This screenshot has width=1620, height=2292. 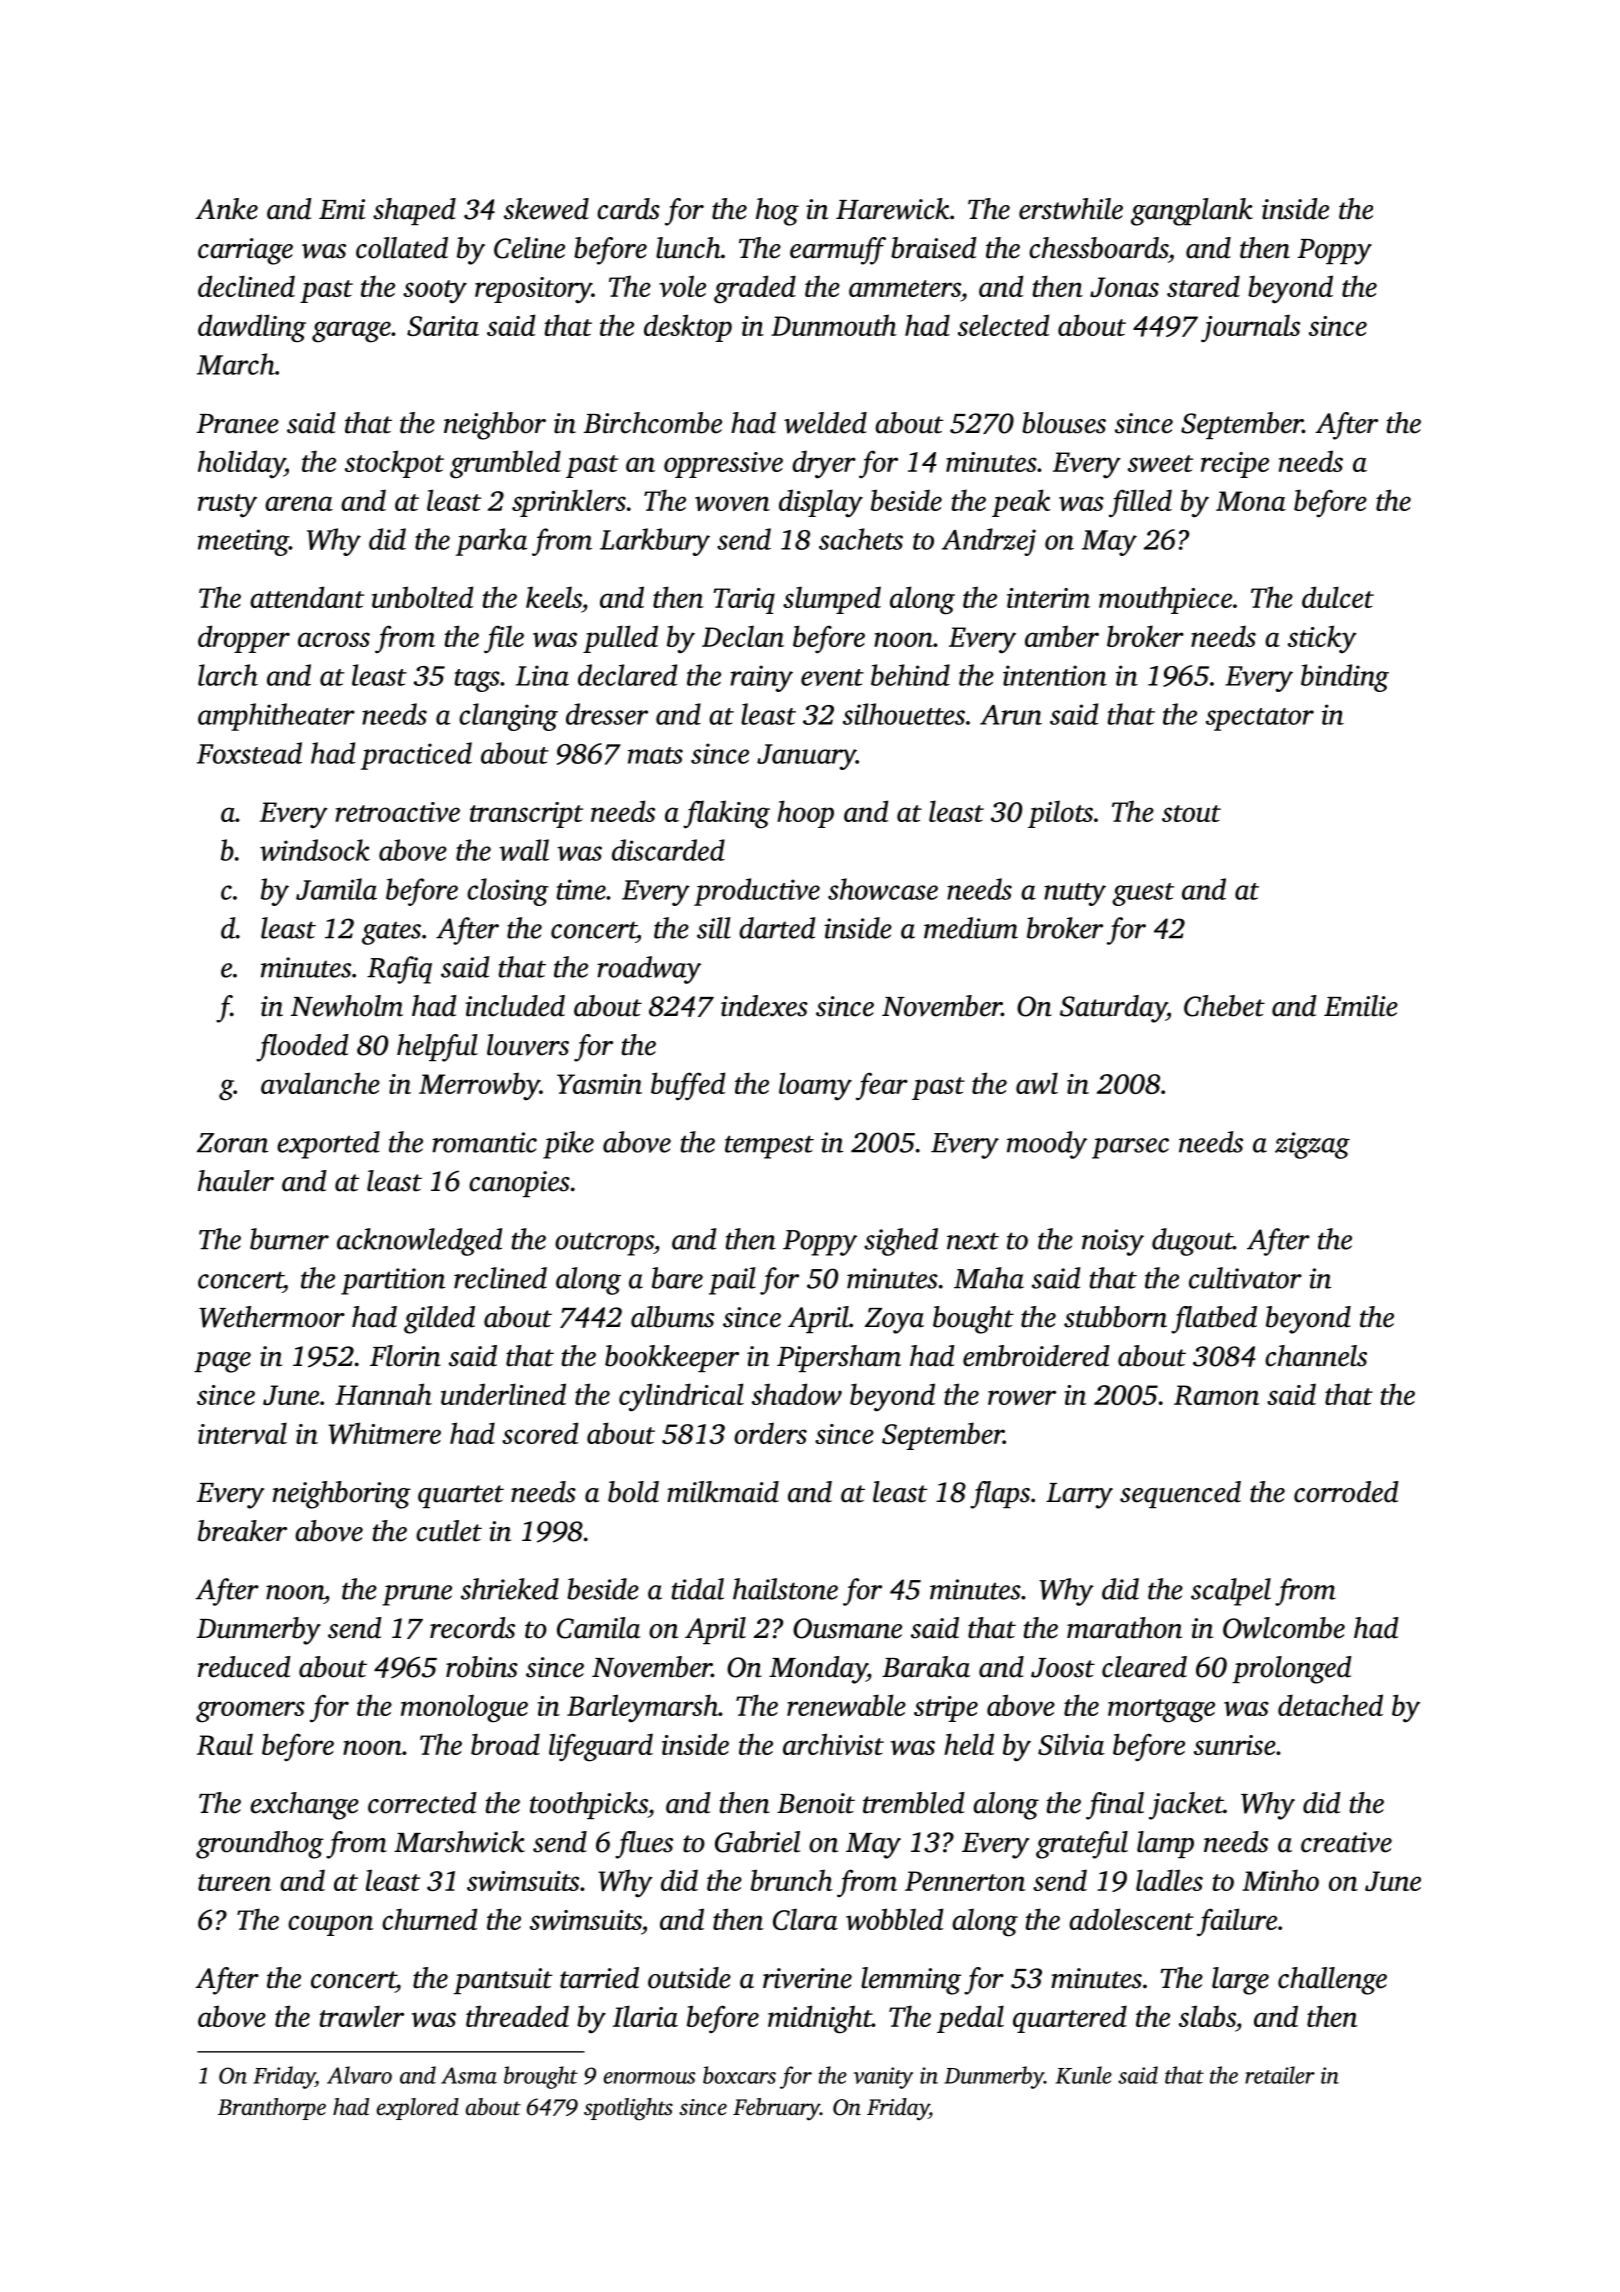 What do you see at coordinates (1345, 678) in the screenshot?
I see `binding` at bounding box center [1345, 678].
